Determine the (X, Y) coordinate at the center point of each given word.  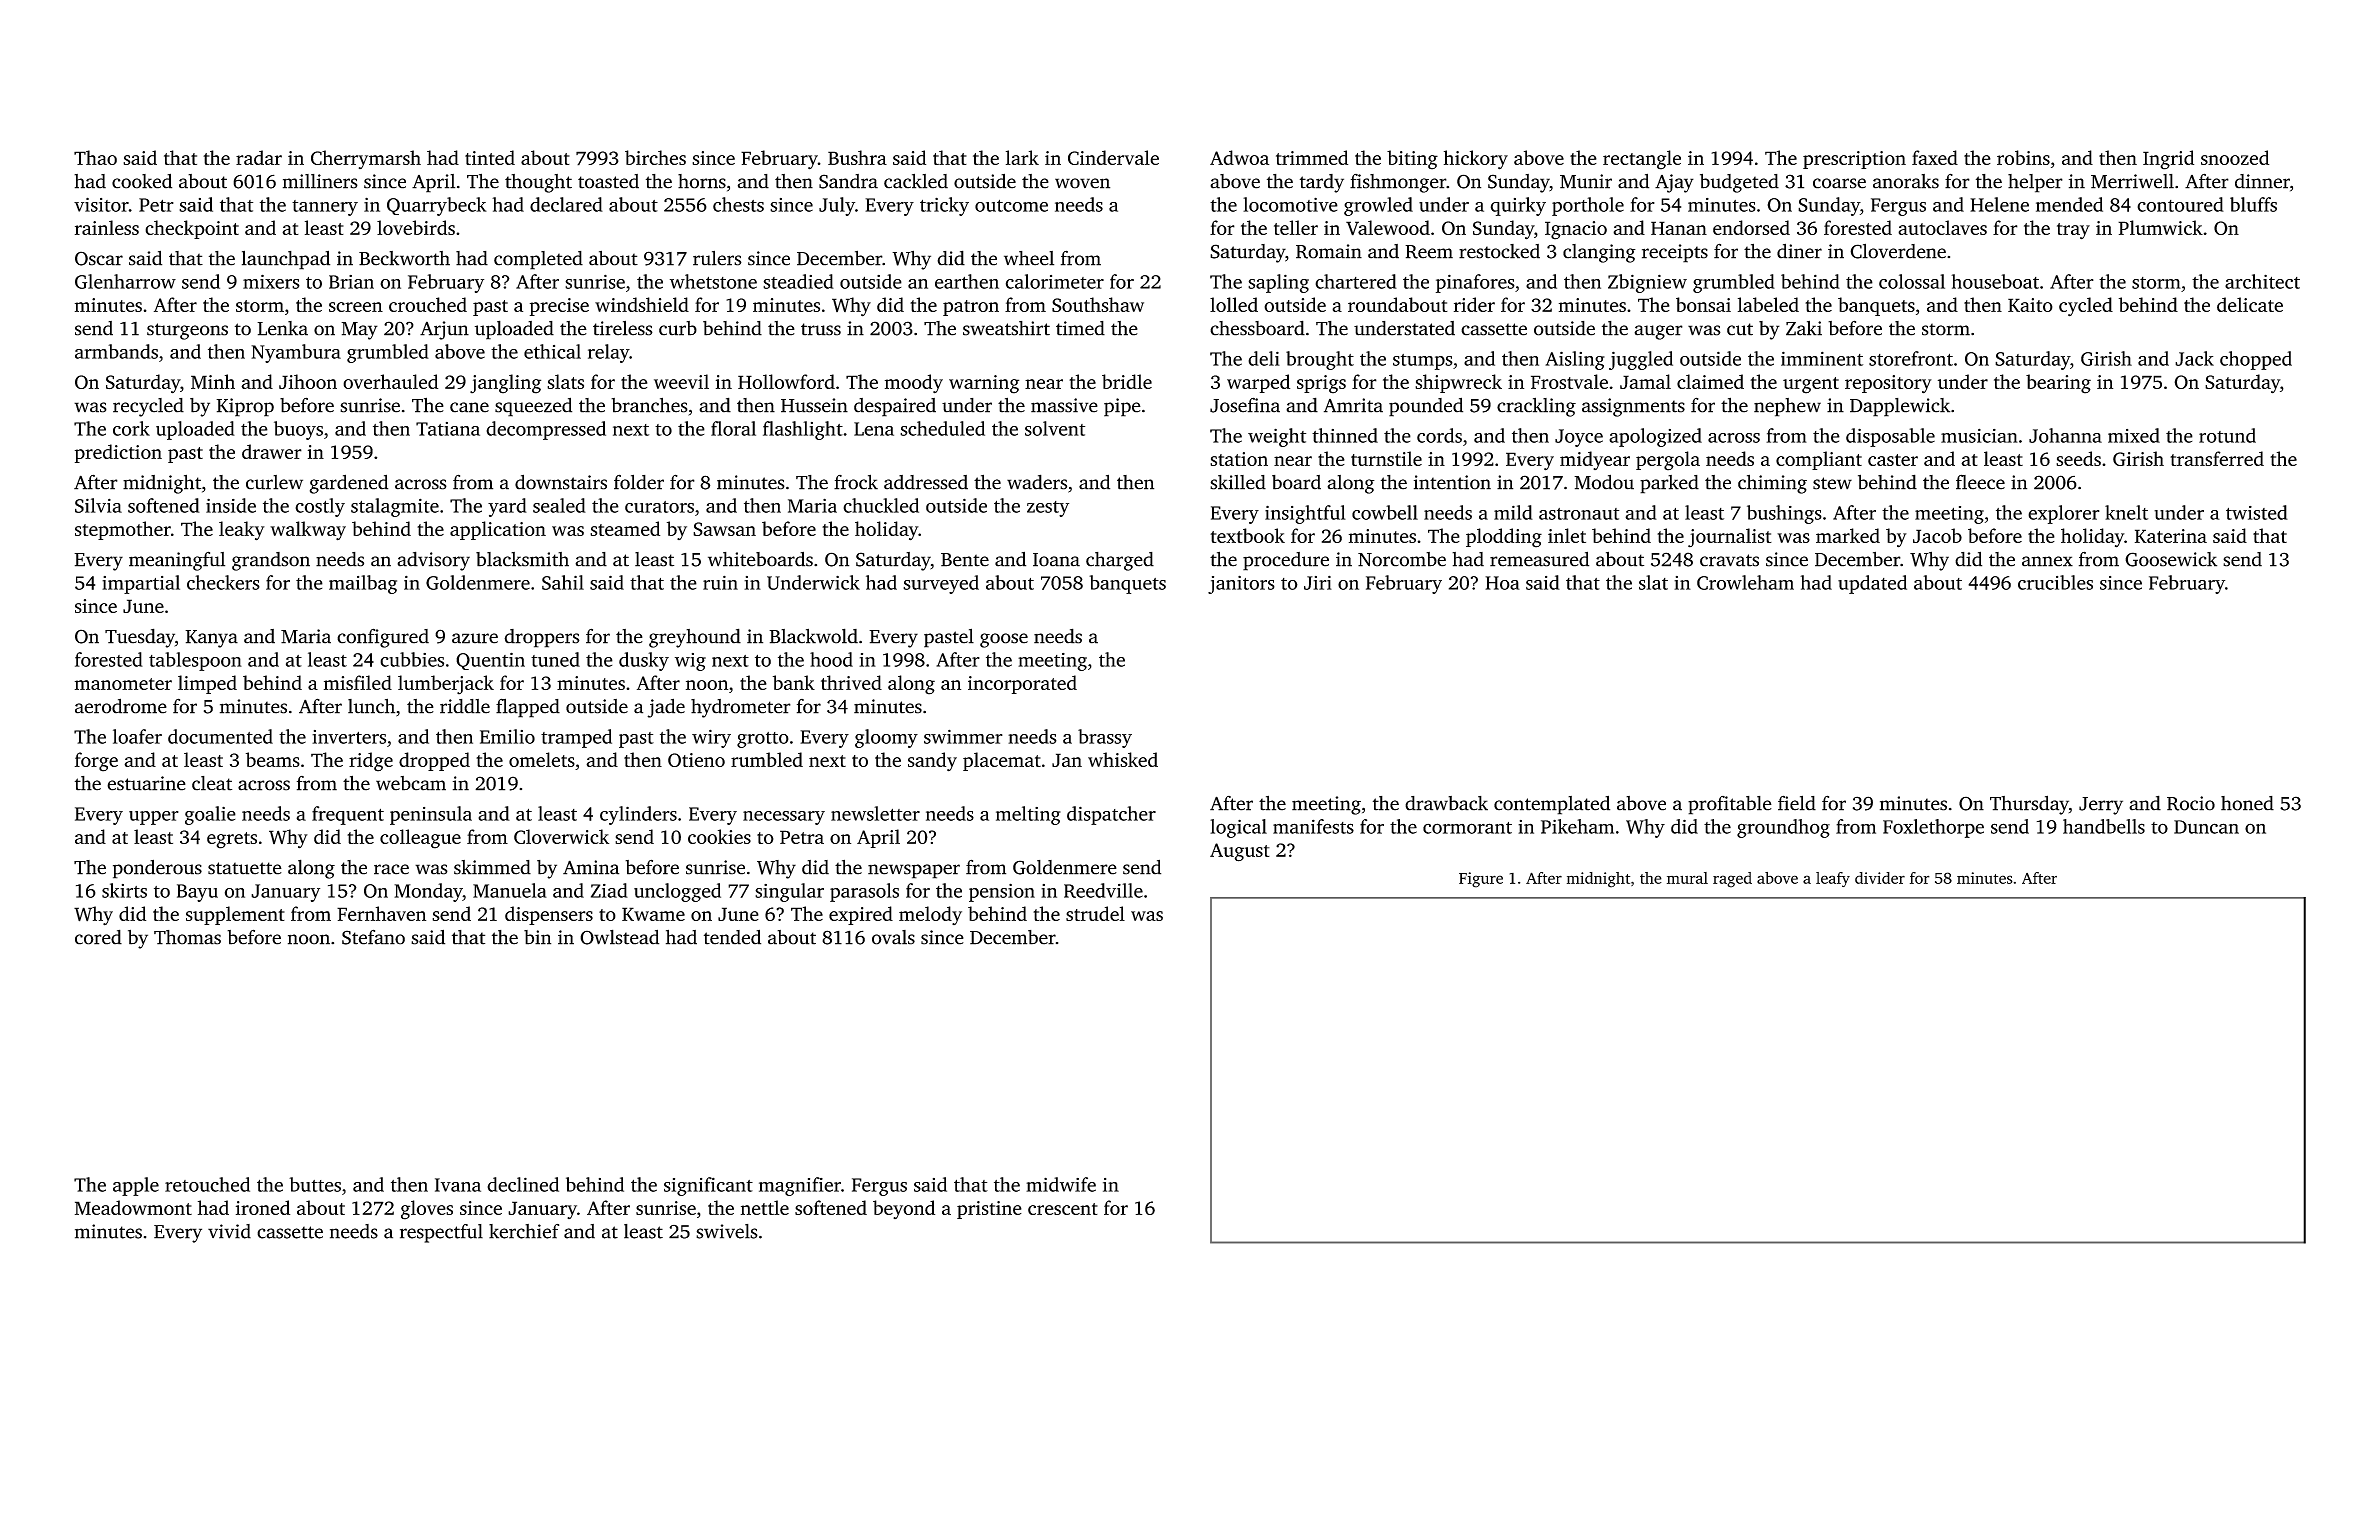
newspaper (914, 871)
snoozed (2235, 157)
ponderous (157, 869)
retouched (207, 1184)
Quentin (490, 661)
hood (831, 659)
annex (2047, 561)
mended (2069, 204)
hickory (1476, 160)
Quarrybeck (437, 206)
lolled (1234, 304)
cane (469, 407)
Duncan (2206, 827)
